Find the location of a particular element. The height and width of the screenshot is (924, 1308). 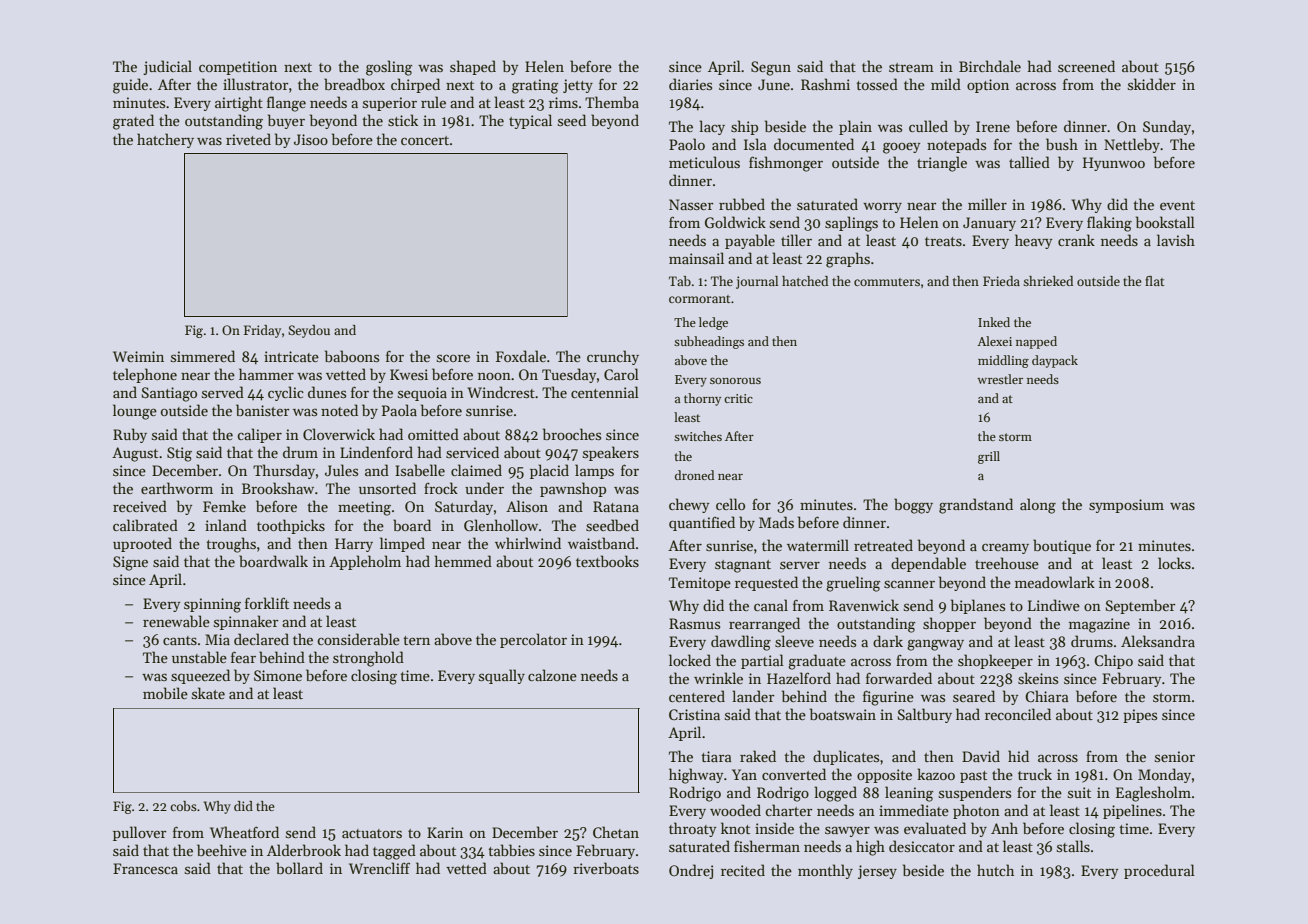

stream is located at coordinates (911, 67).
